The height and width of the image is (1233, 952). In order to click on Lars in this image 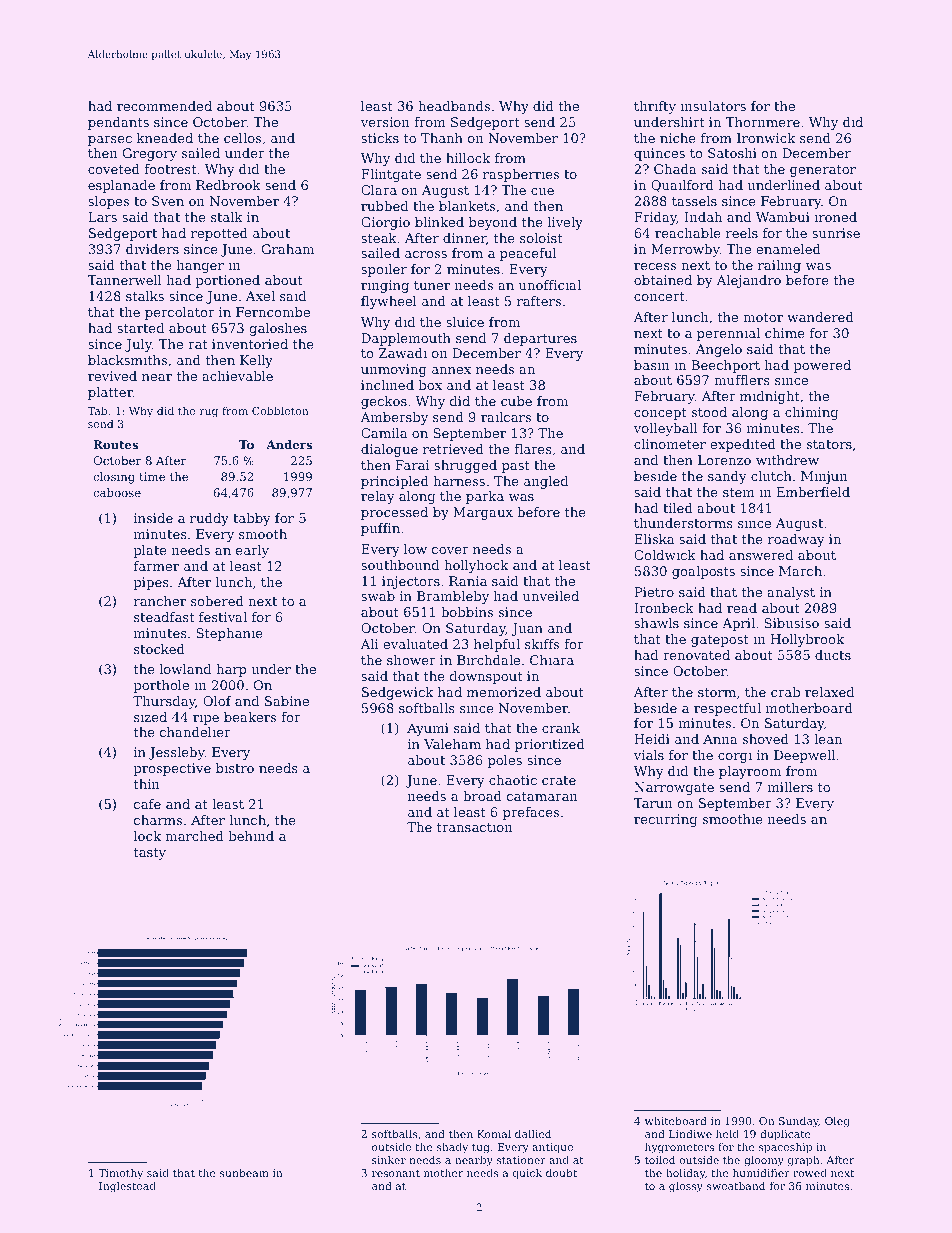, I will do `click(102, 217)`.
